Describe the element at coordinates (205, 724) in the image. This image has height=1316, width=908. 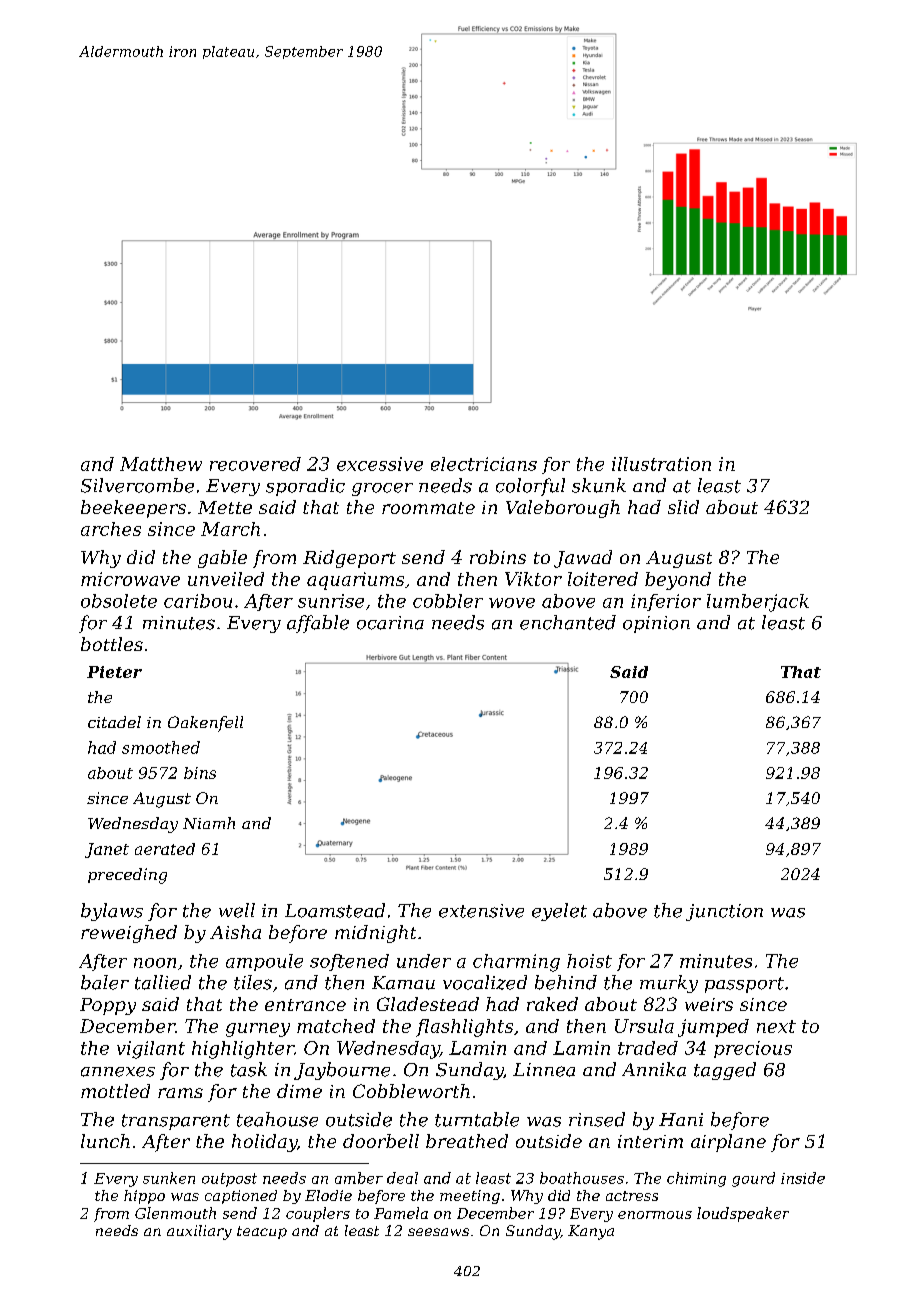
I see `Oakenfell` at that location.
